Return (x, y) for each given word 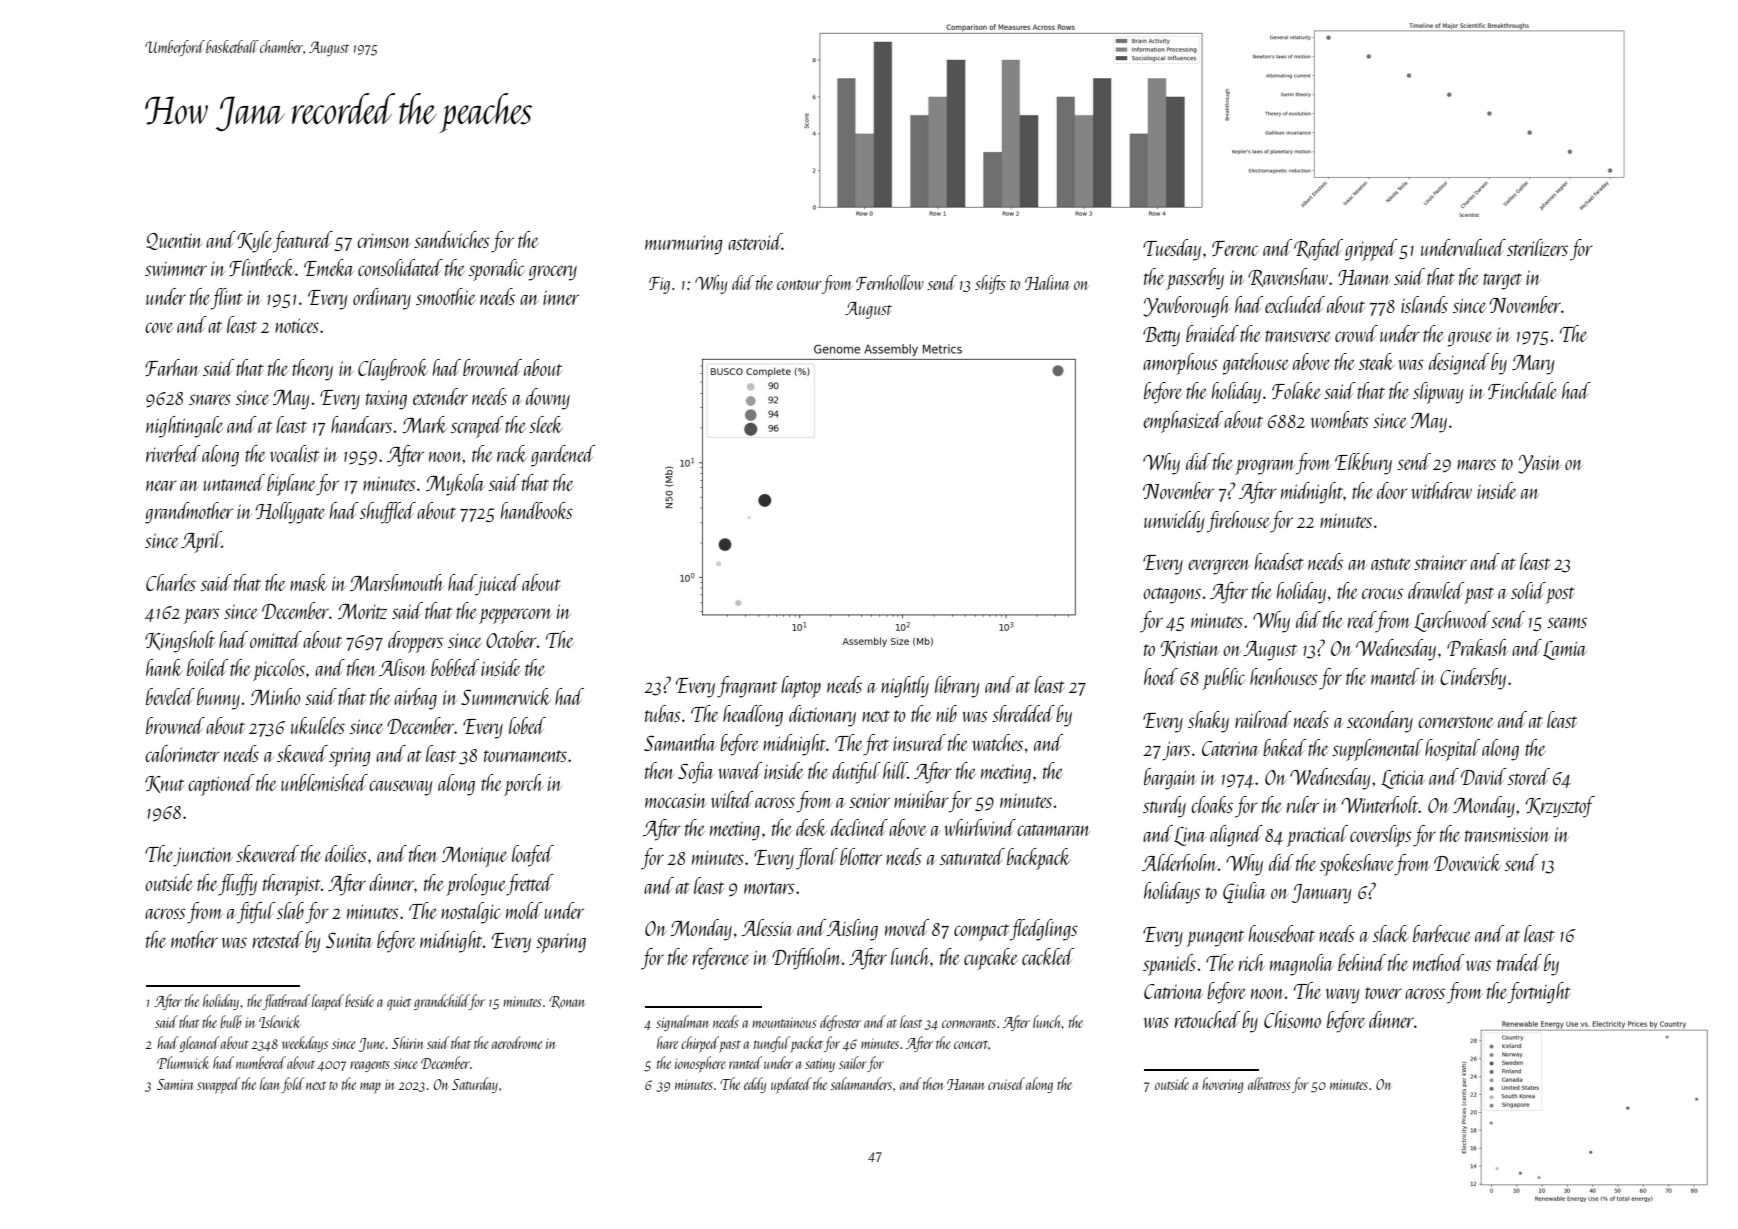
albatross (1269, 1083)
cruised (1006, 1083)
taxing (386, 400)
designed (1459, 364)
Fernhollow (890, 282)
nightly (905, 687)
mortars (769, 888)
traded (1519, 962)
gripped (1371, 250)
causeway (401, 788)
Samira (175, 1084)
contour (799, 285)
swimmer (176, 268)
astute (1391, 564)
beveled (170, 696)
